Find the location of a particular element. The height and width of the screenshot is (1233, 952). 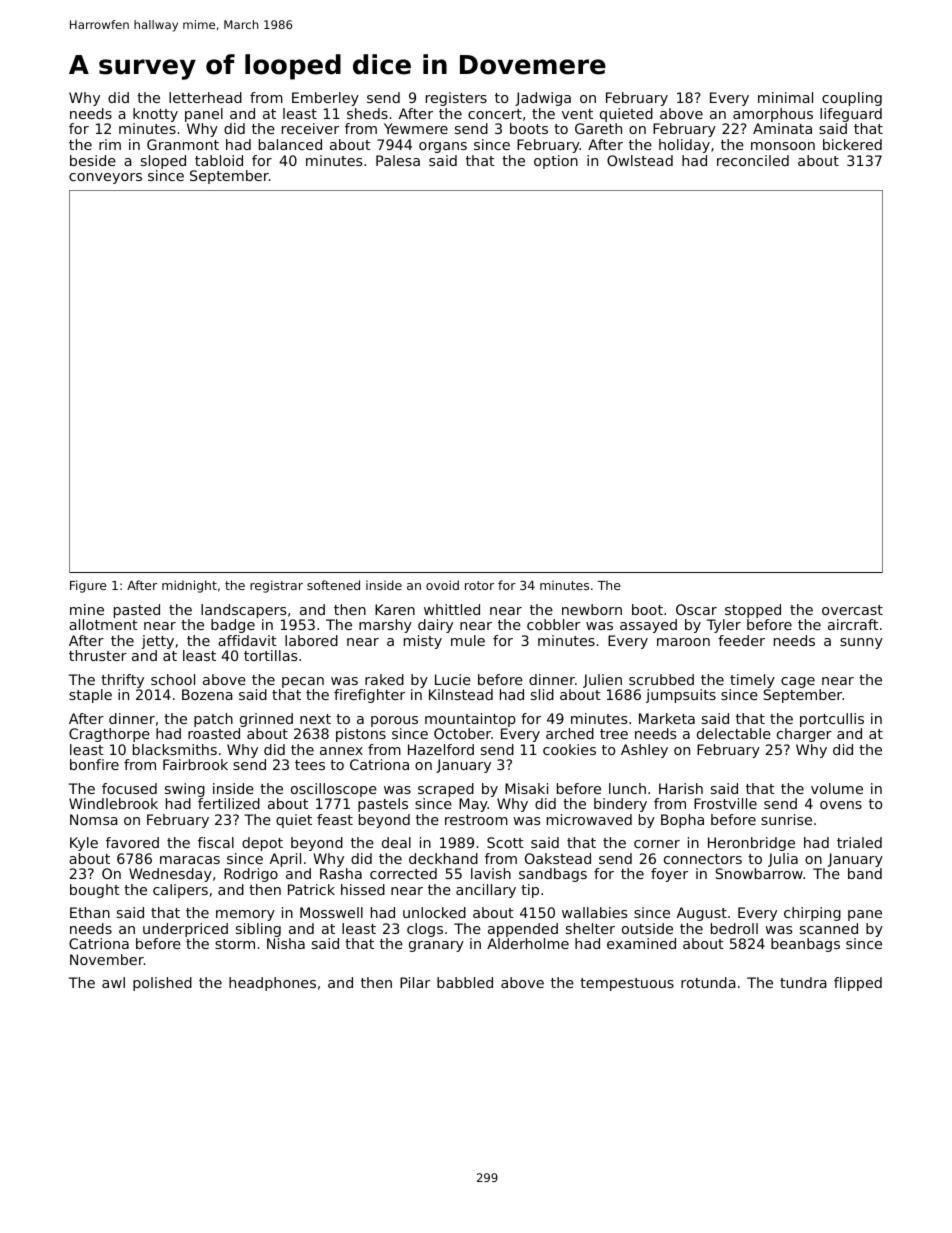

Pilar is located at coordinates (415, 982).
